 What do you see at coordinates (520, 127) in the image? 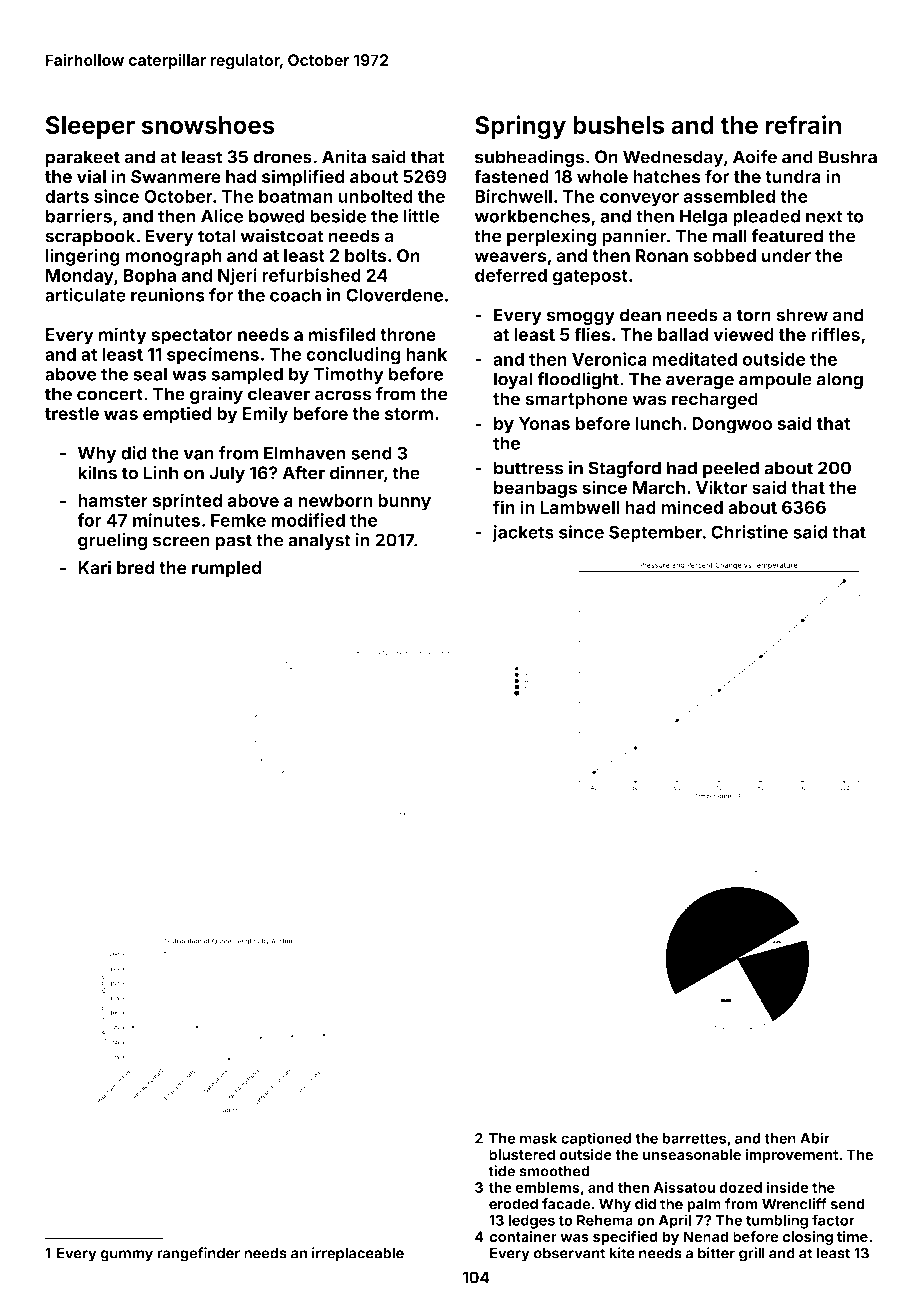
I see `Springy` at bounding box center [520, 127].
